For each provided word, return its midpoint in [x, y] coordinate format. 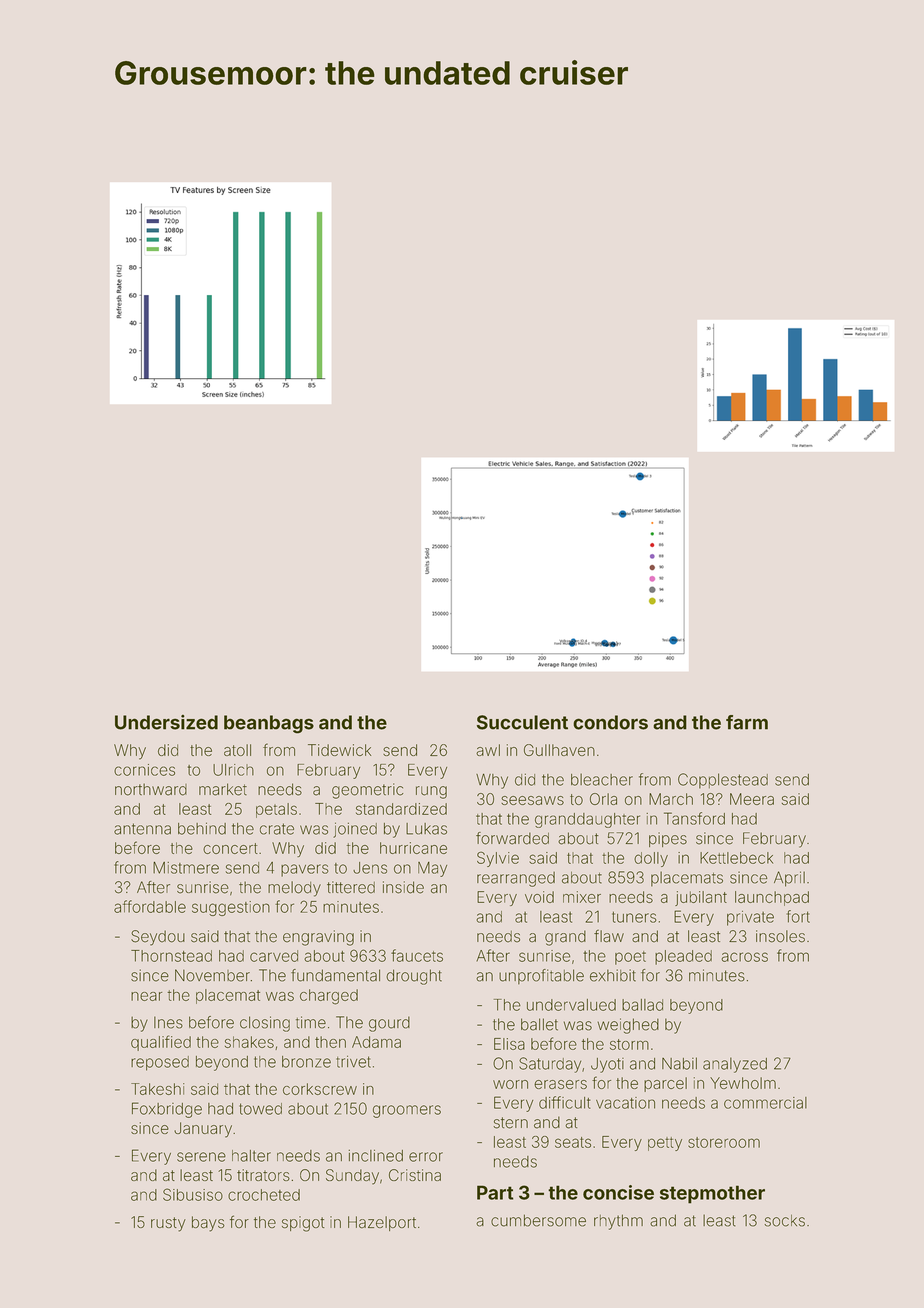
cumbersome [538, 1220]
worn [510, 1084]
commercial [765, 1103]
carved [274, 956]
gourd [389, 1024]
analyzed [735, 1065]
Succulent [522, 722]
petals [276, 810]
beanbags [269, 724]
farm [747, 722]
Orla [603, 799]
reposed [160, 1063]
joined [355, 830]
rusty [168, 1224]
